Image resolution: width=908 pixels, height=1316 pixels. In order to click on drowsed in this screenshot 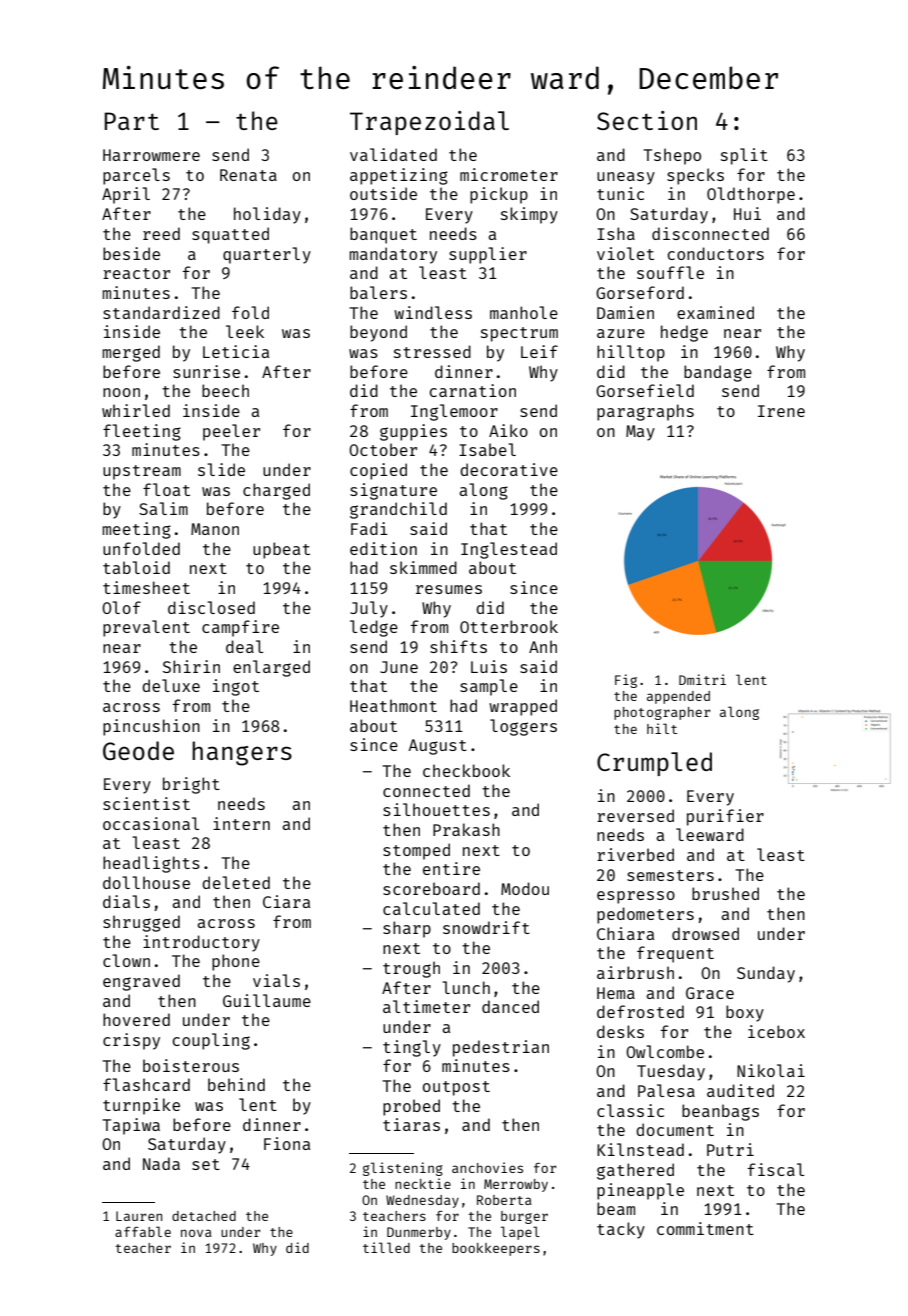, I will do `click(705, 933)`.
